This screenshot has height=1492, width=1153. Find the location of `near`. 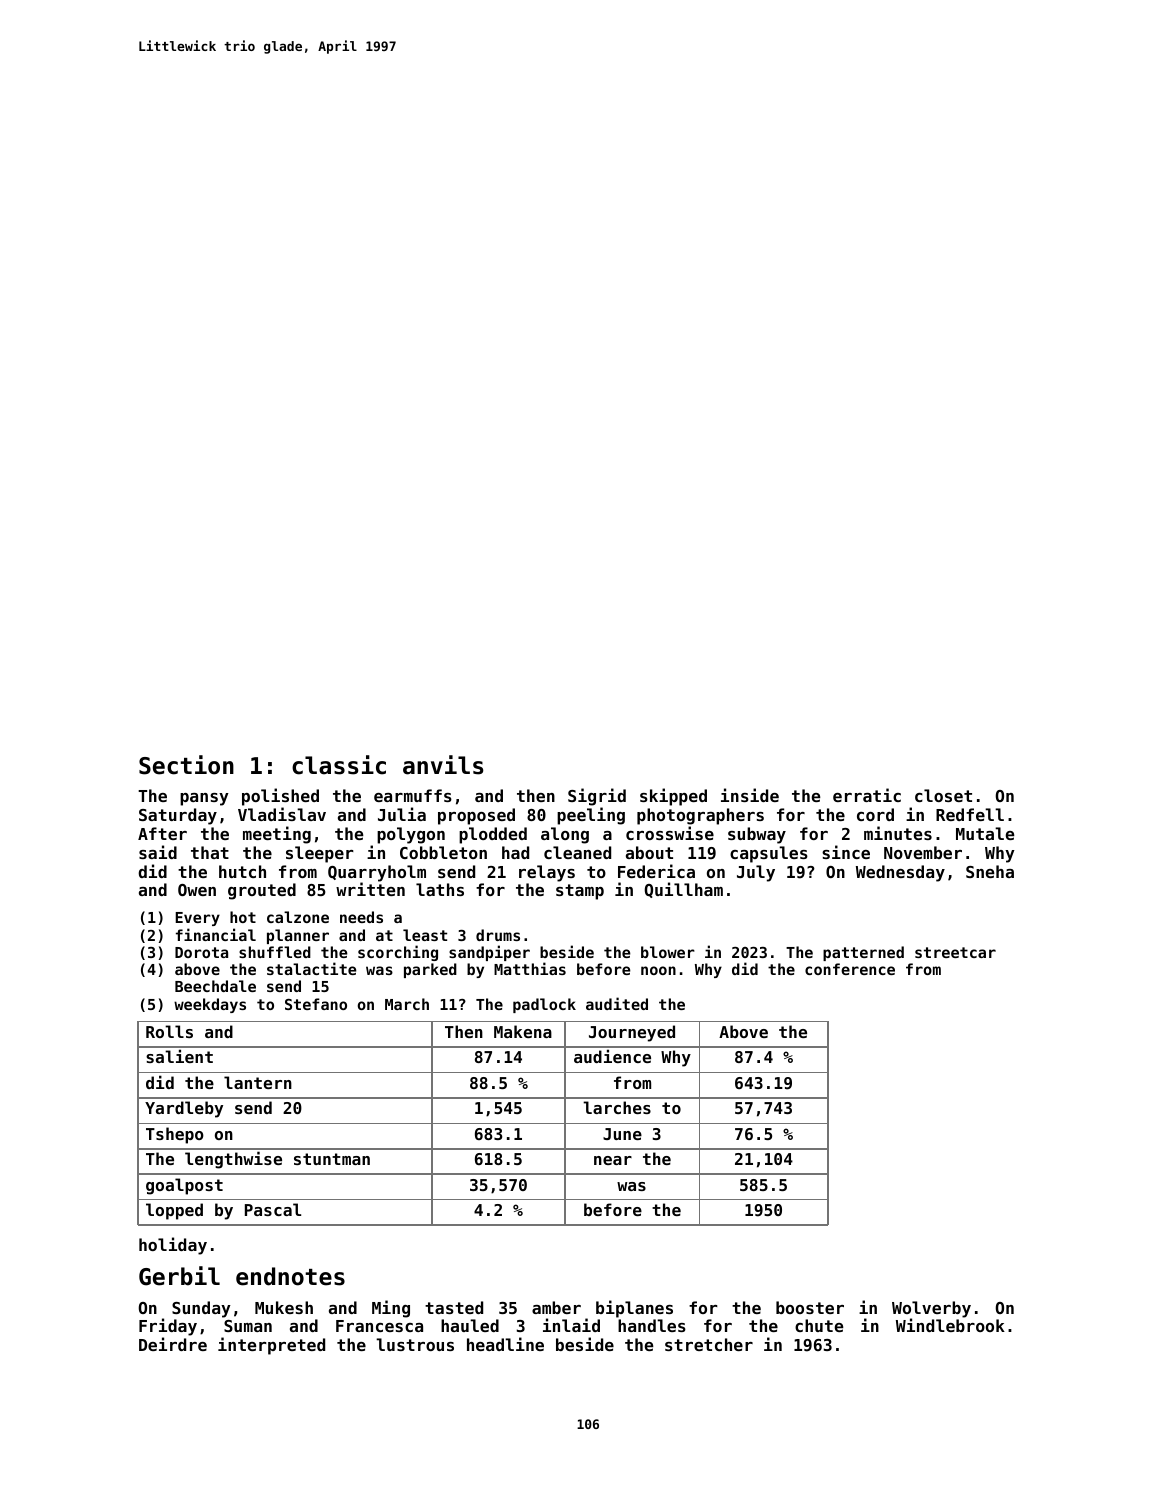

near is located at coordinates (613, 1160).
